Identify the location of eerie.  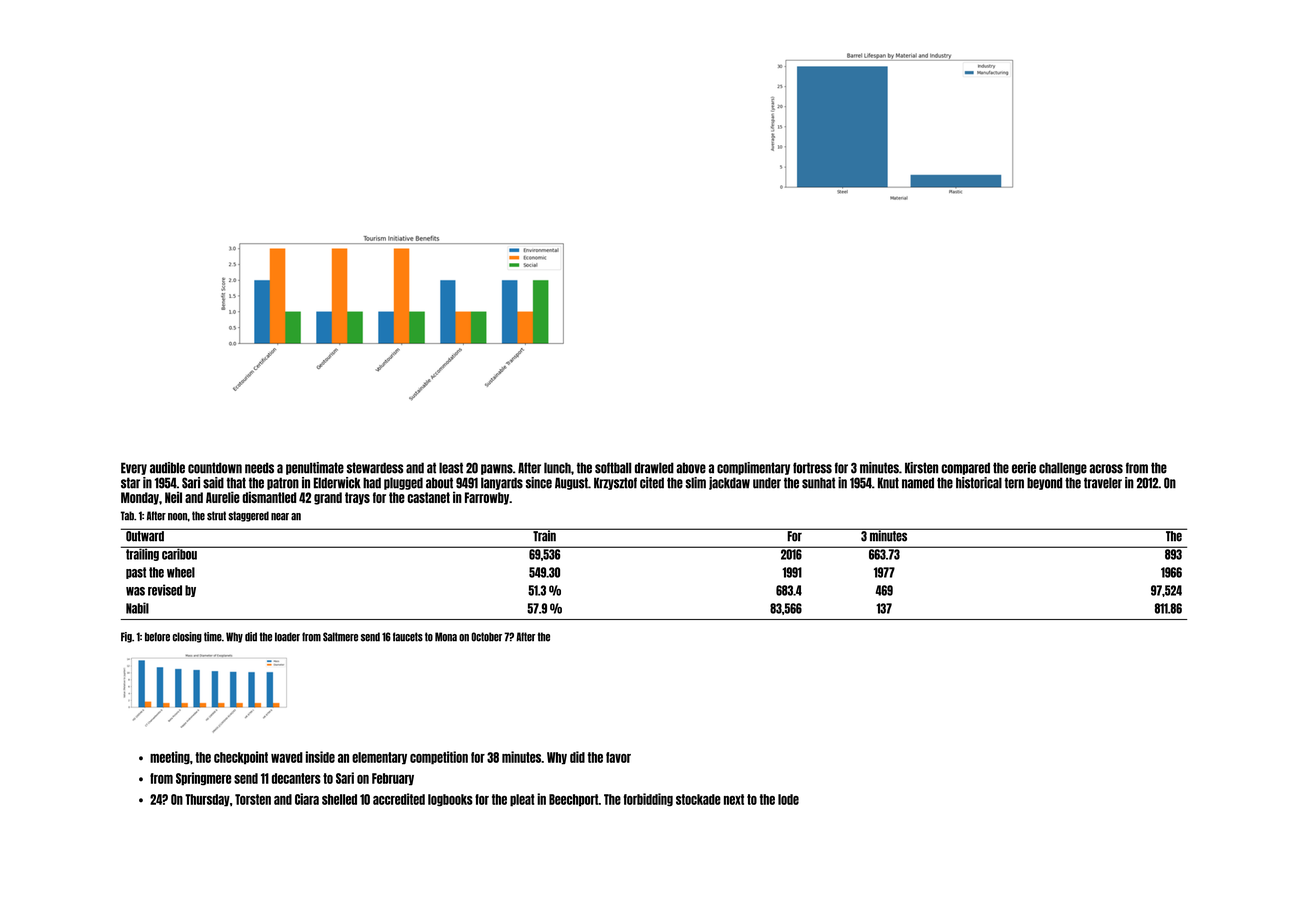
(1024, 468).
